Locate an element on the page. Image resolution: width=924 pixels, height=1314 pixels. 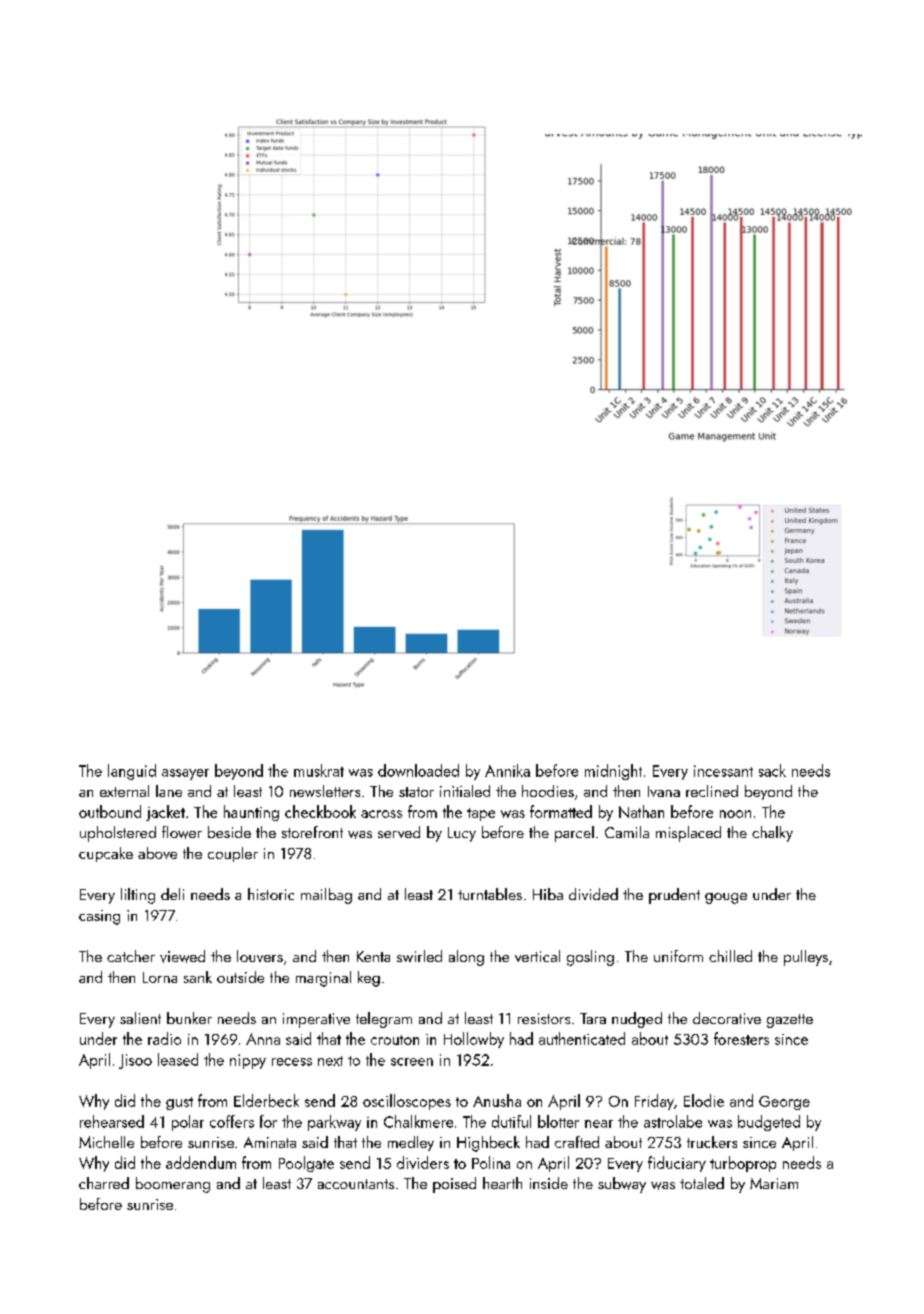
George is located at coordinates (784, 1103).
